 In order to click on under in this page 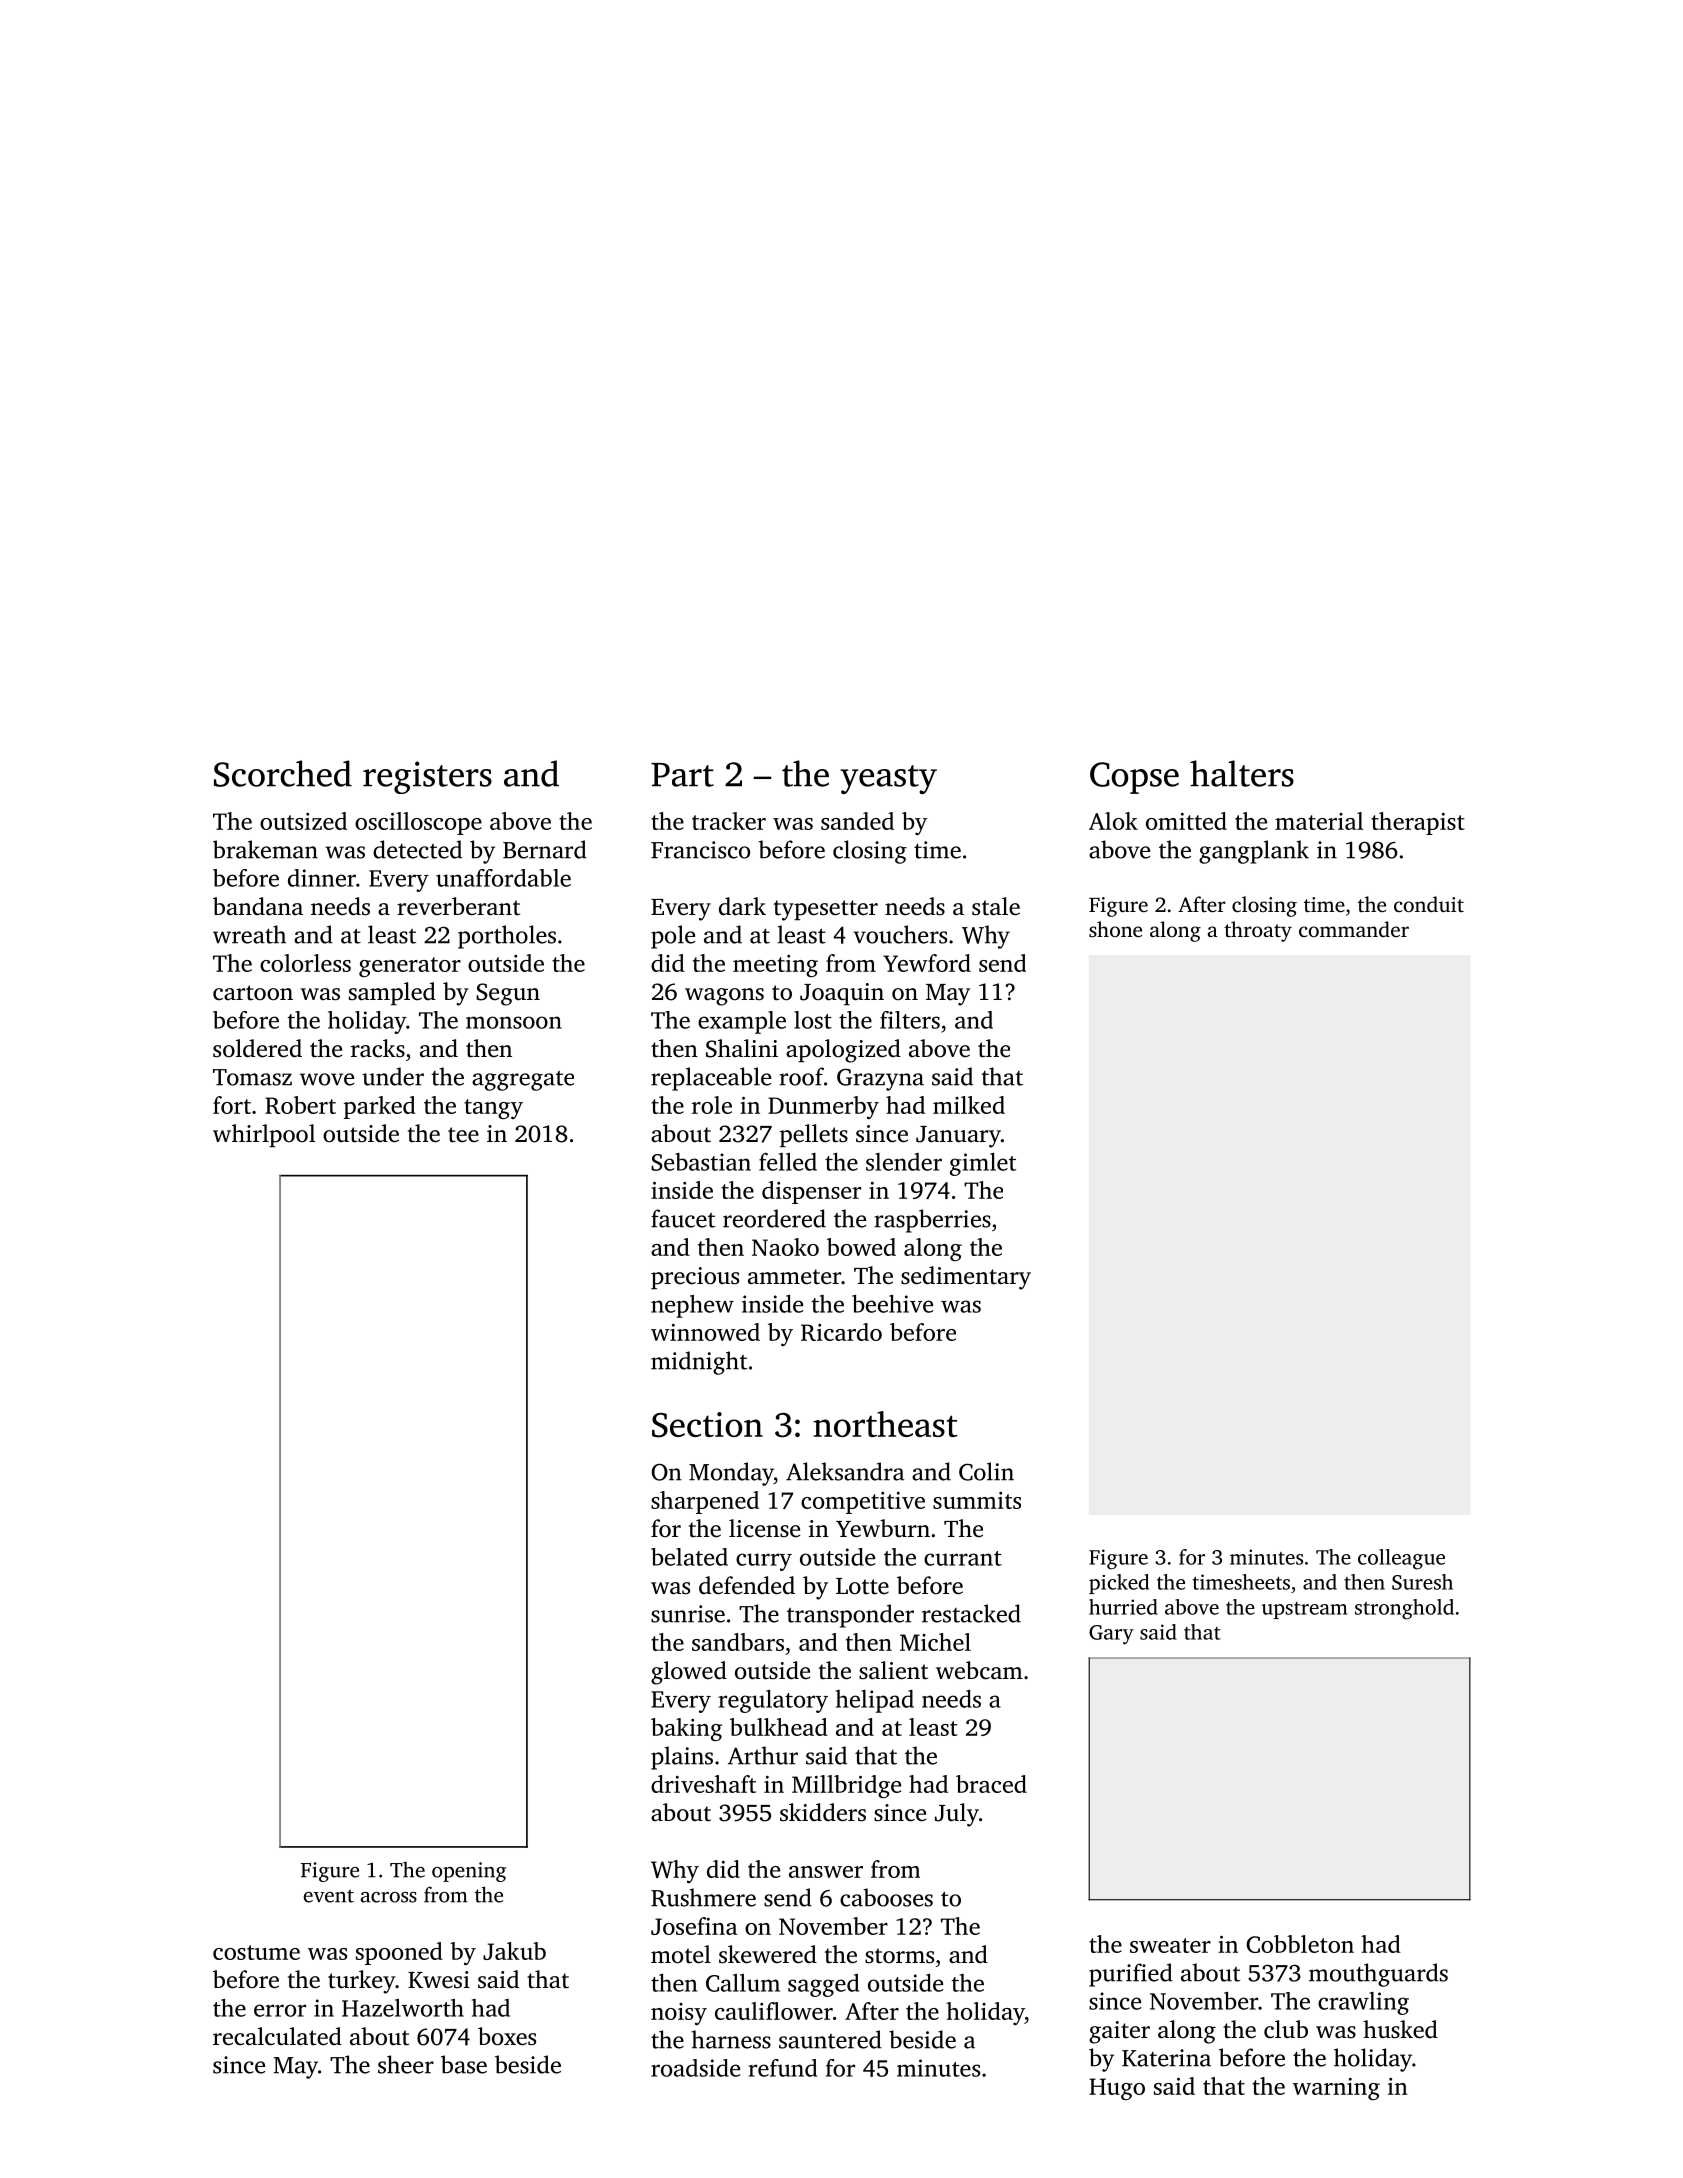, I will do `click(393, 1076)`.
